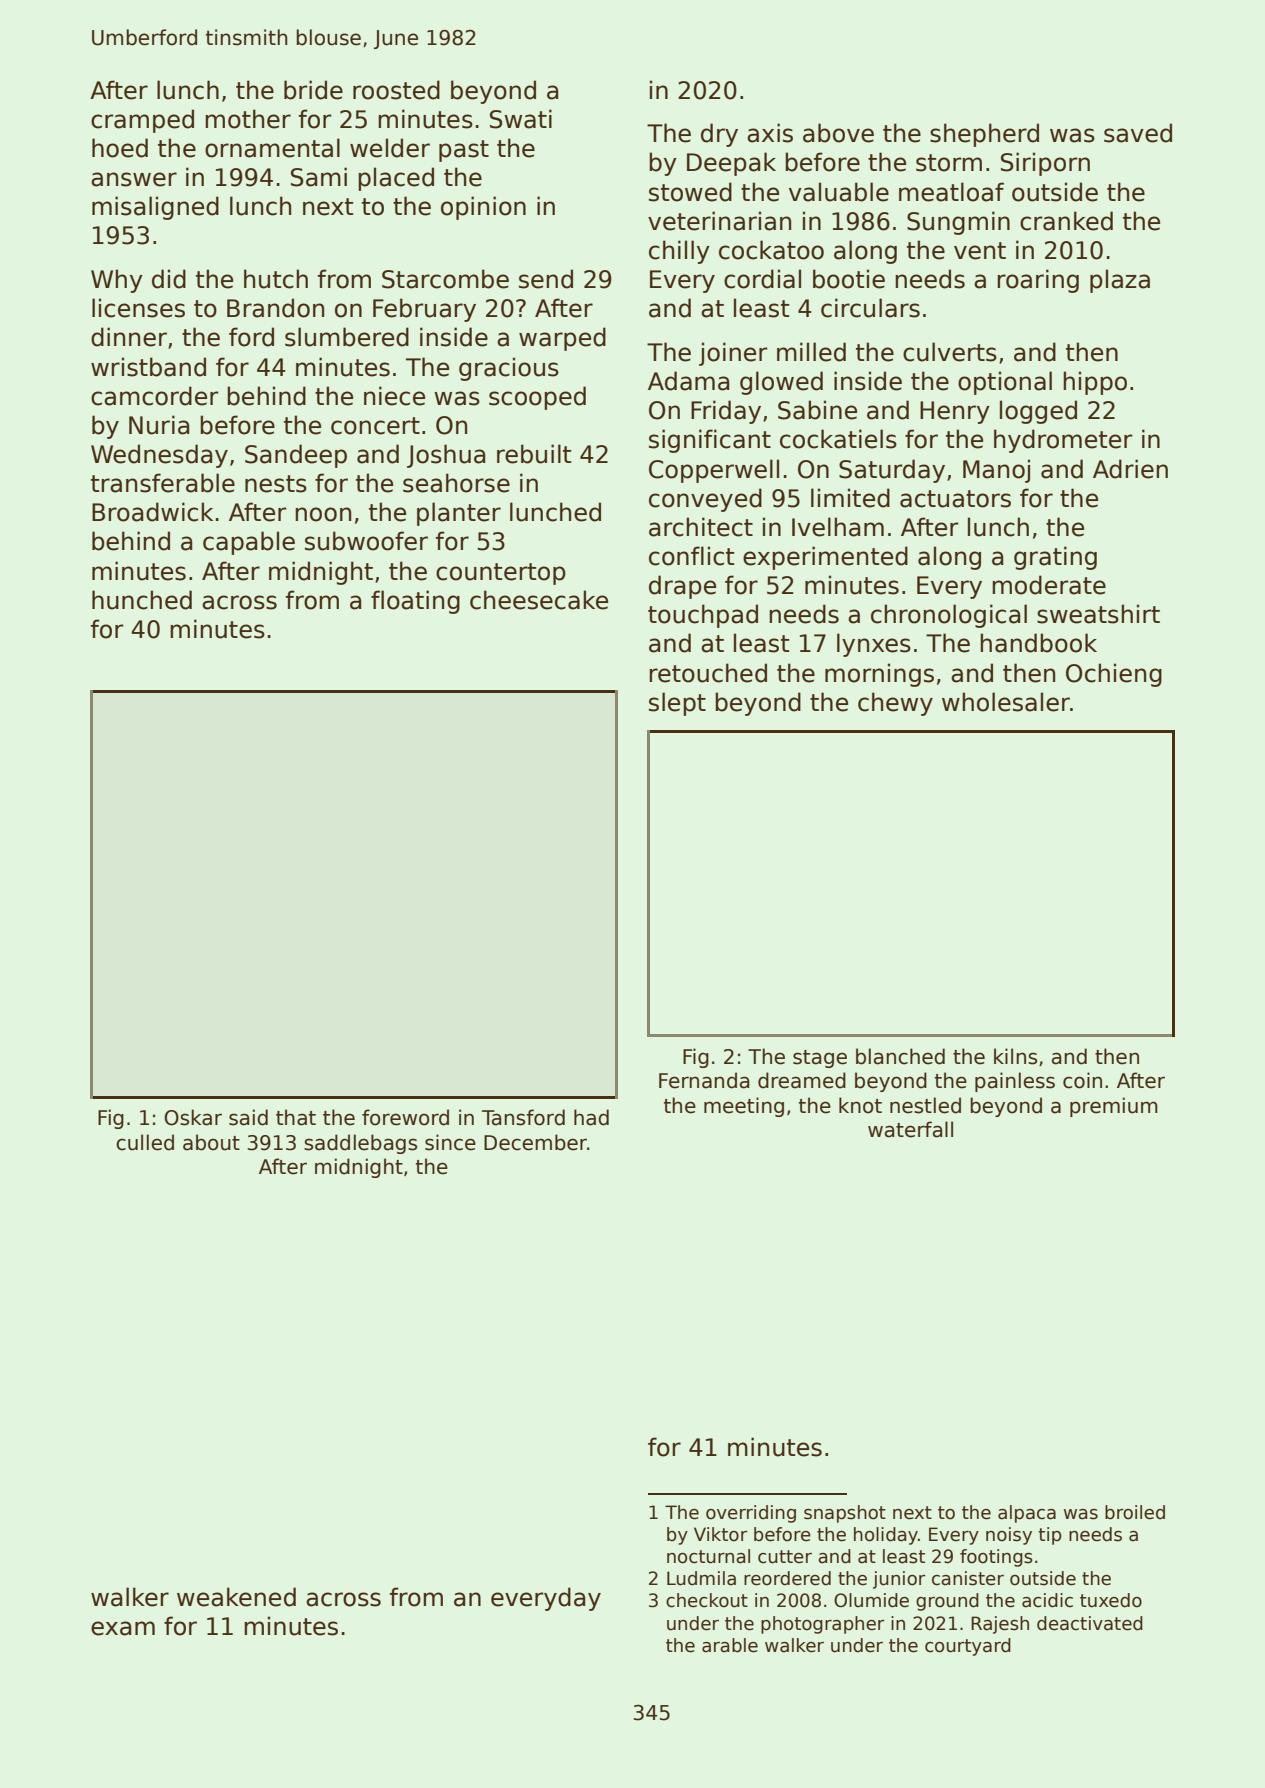  Describe the element at coordinates (155, 396) in the screenshot. I see `camcorder` at that location.
